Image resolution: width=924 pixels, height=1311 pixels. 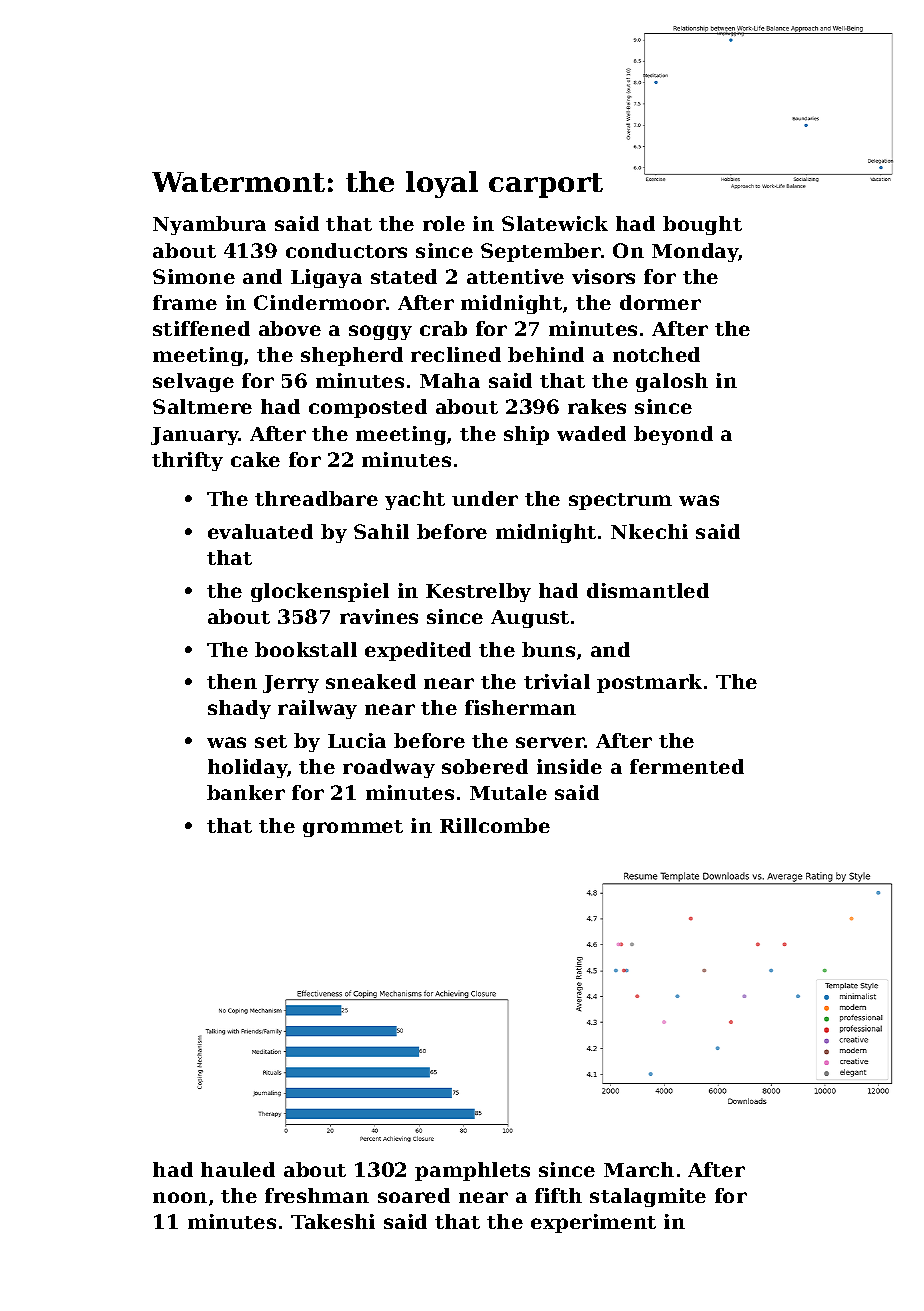 I want to click on glockenspiel, so click(x=320, y=592).
